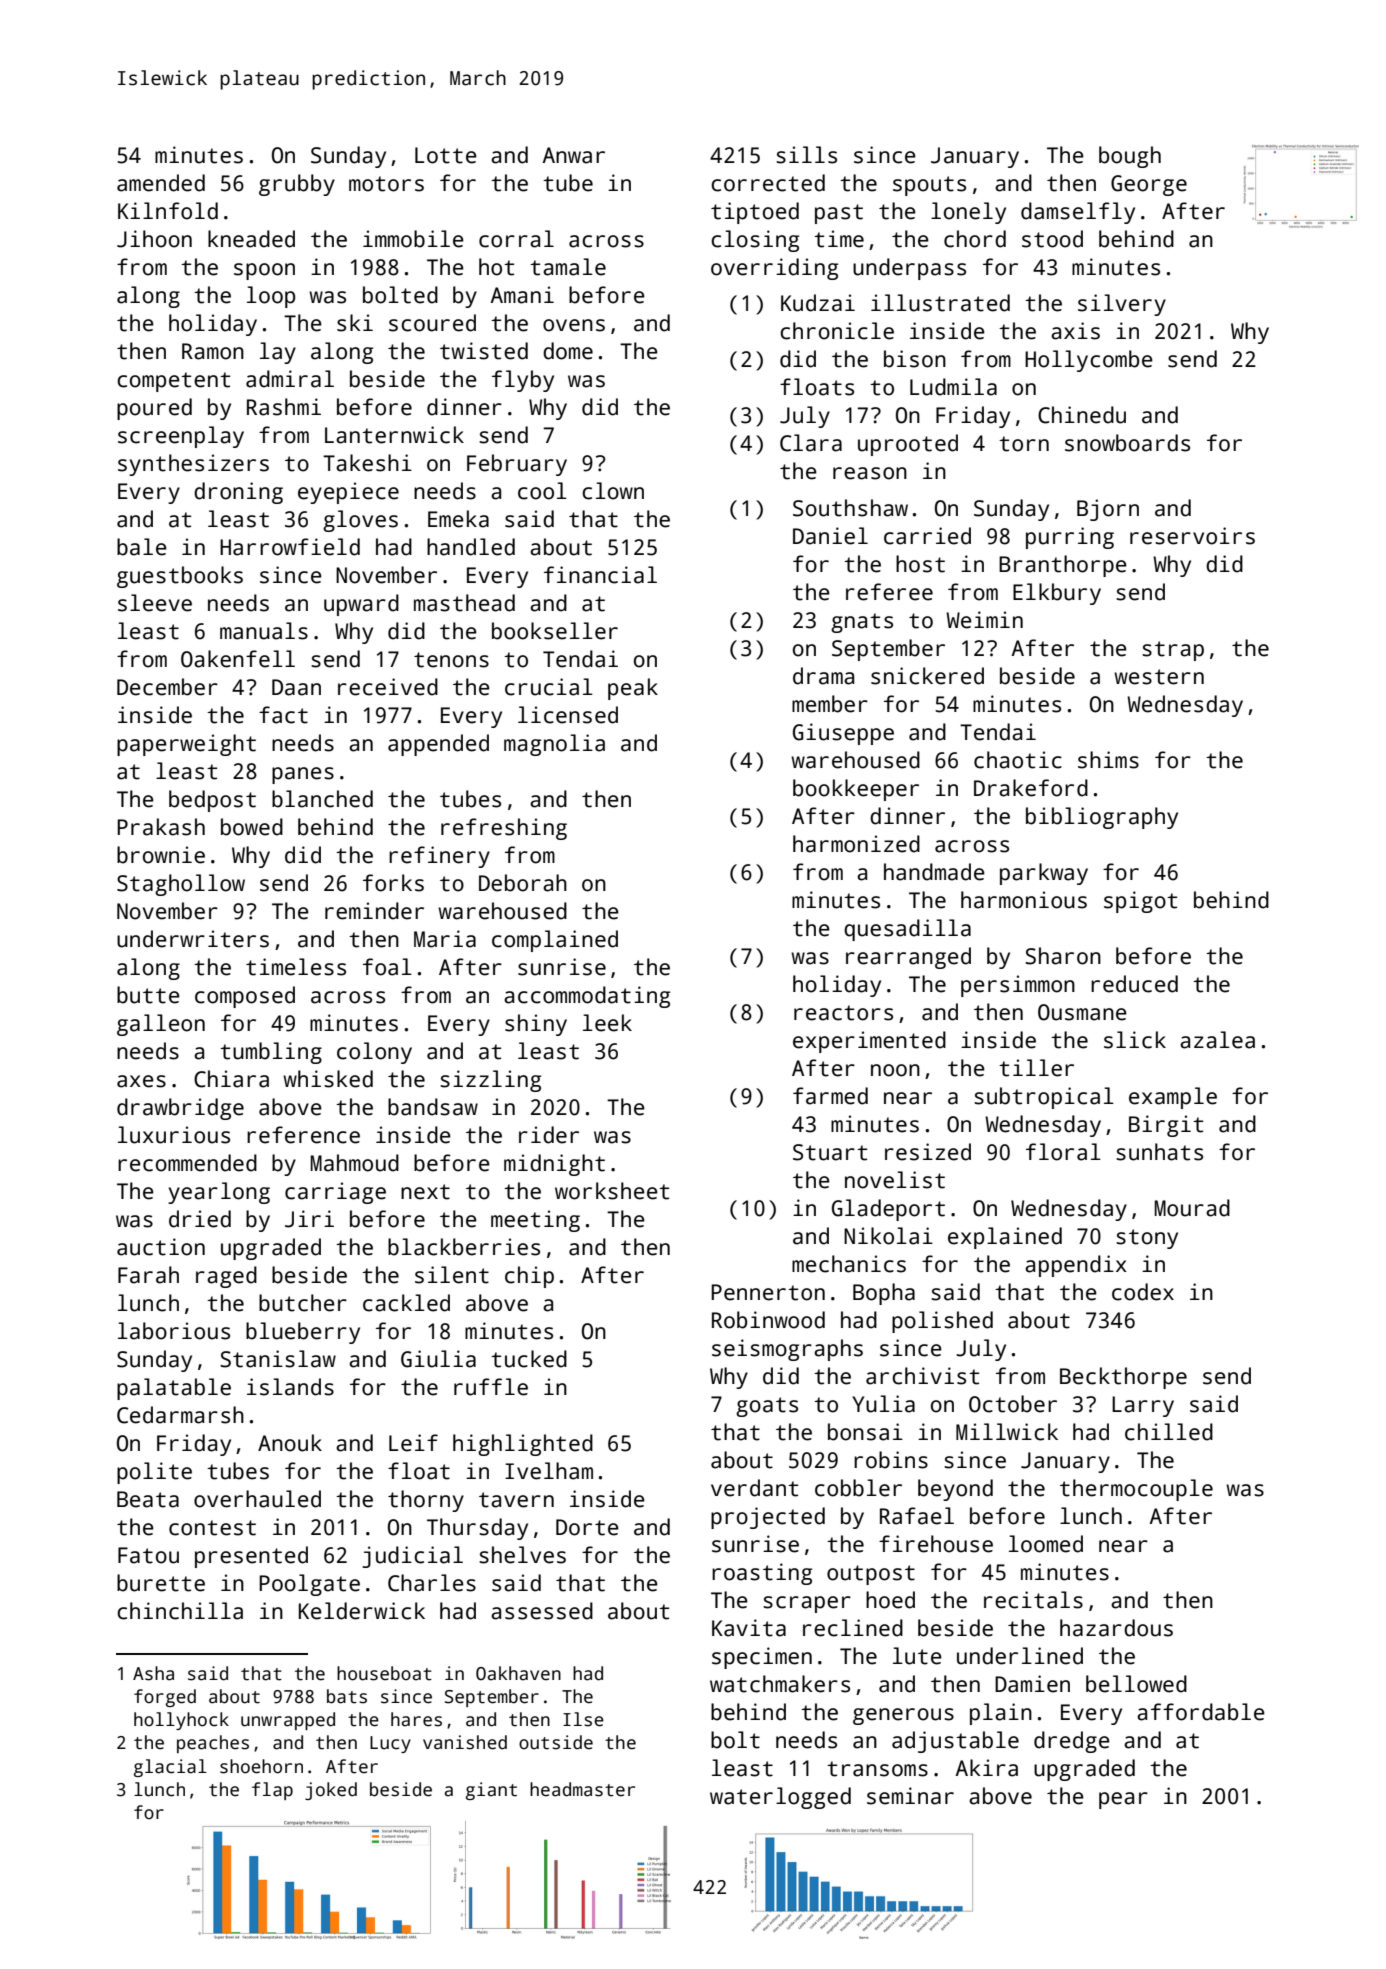 Image resolution: width=1386 pixels, height=1969 pixels. What do you see at coordinates (1063, 956) in the screenshot?
I see `Sharon` at bounding box center [1063, 956].
